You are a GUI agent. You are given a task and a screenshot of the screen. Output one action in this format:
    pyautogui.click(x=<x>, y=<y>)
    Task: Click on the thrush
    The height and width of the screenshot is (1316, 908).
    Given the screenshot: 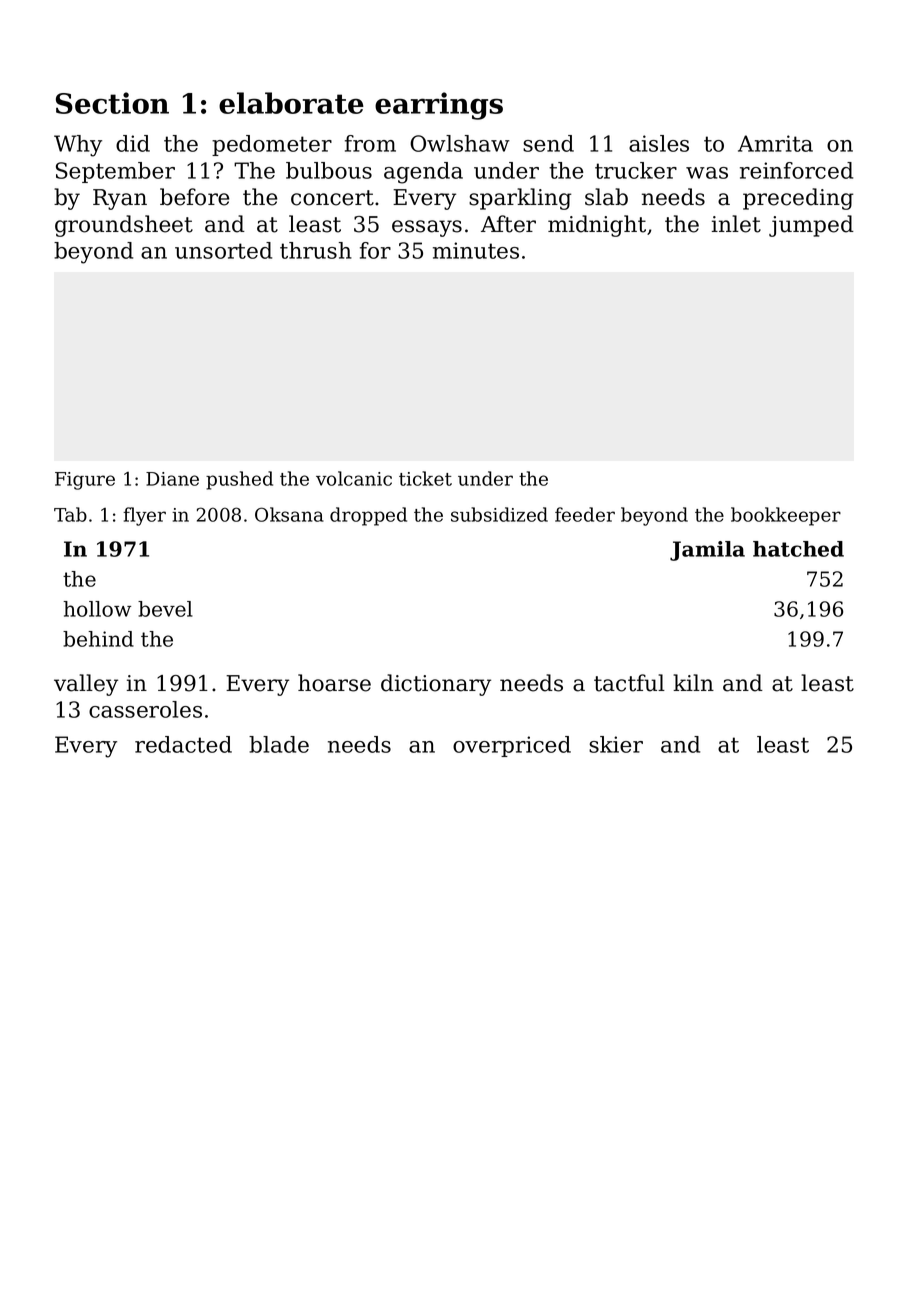 What is the action you would take?
    pyautogui.click(x=316, y=250)
